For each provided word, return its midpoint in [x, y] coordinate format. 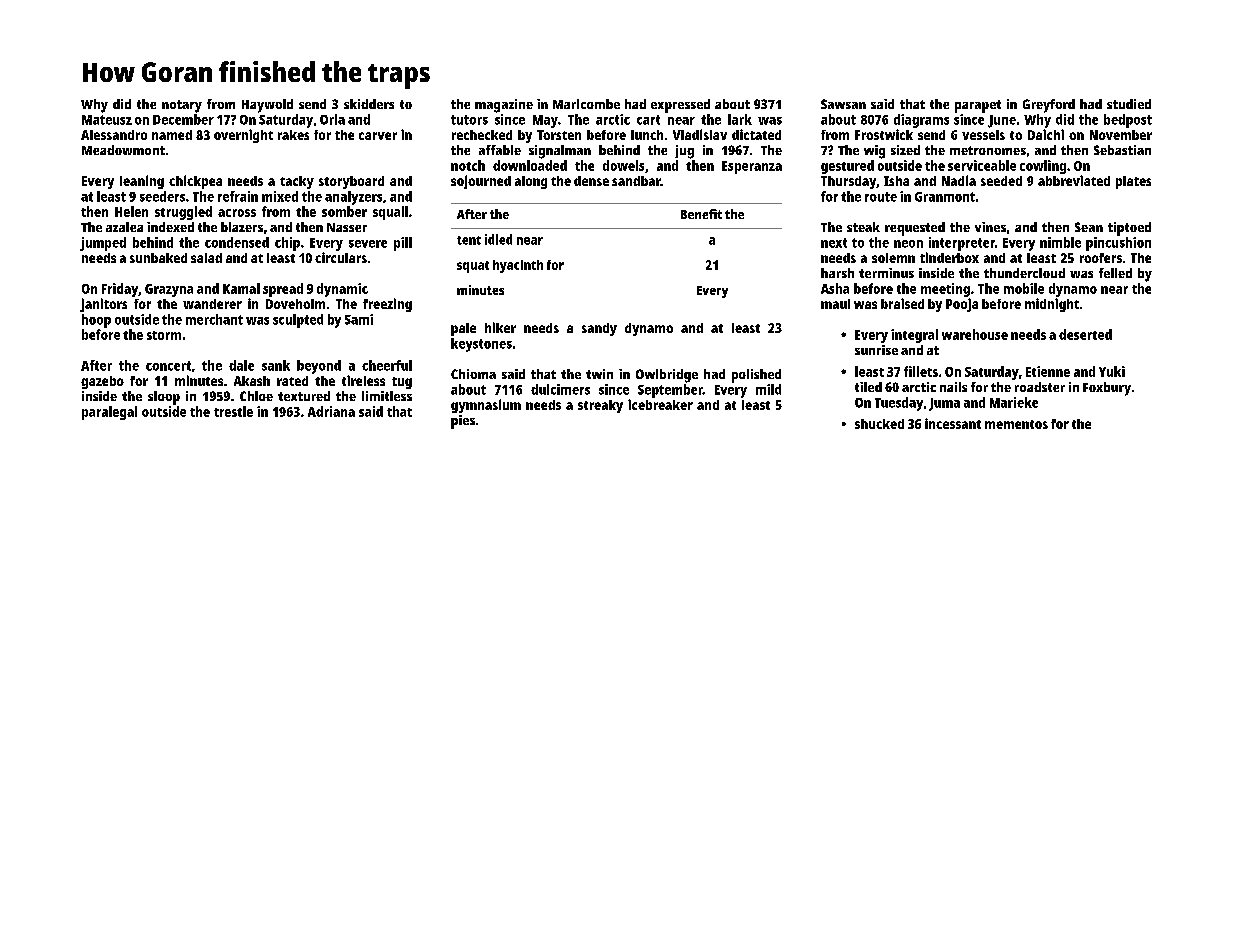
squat [473, 267]
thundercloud [1024, 273]
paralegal [109, 413]
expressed [680, 106]
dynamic [342, 290]
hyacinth [518, 266]
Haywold [267, 106]
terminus [886, 273]
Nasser [347, 227]
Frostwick [884, 134]
